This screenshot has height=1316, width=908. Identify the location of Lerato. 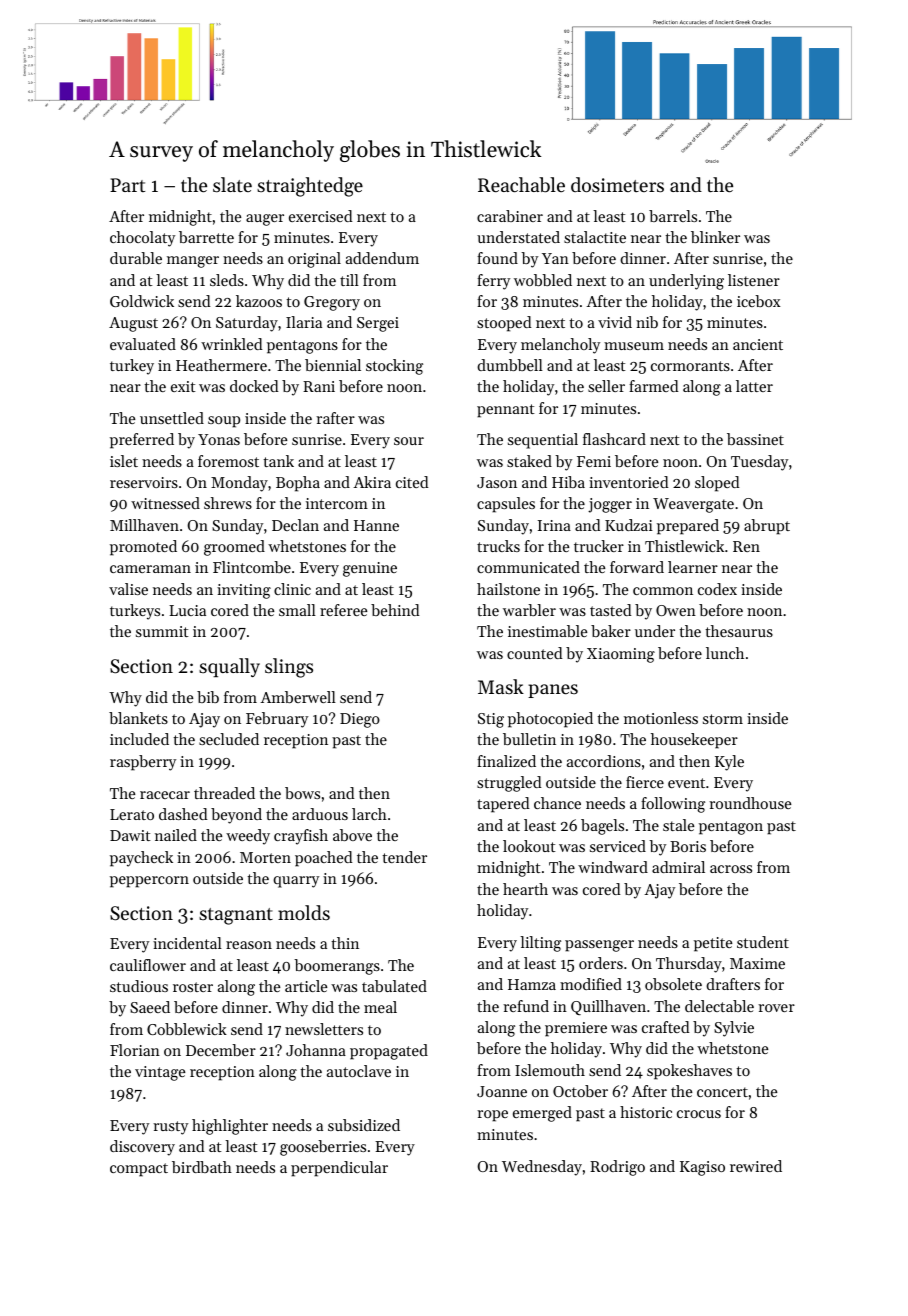
(132, 814).
